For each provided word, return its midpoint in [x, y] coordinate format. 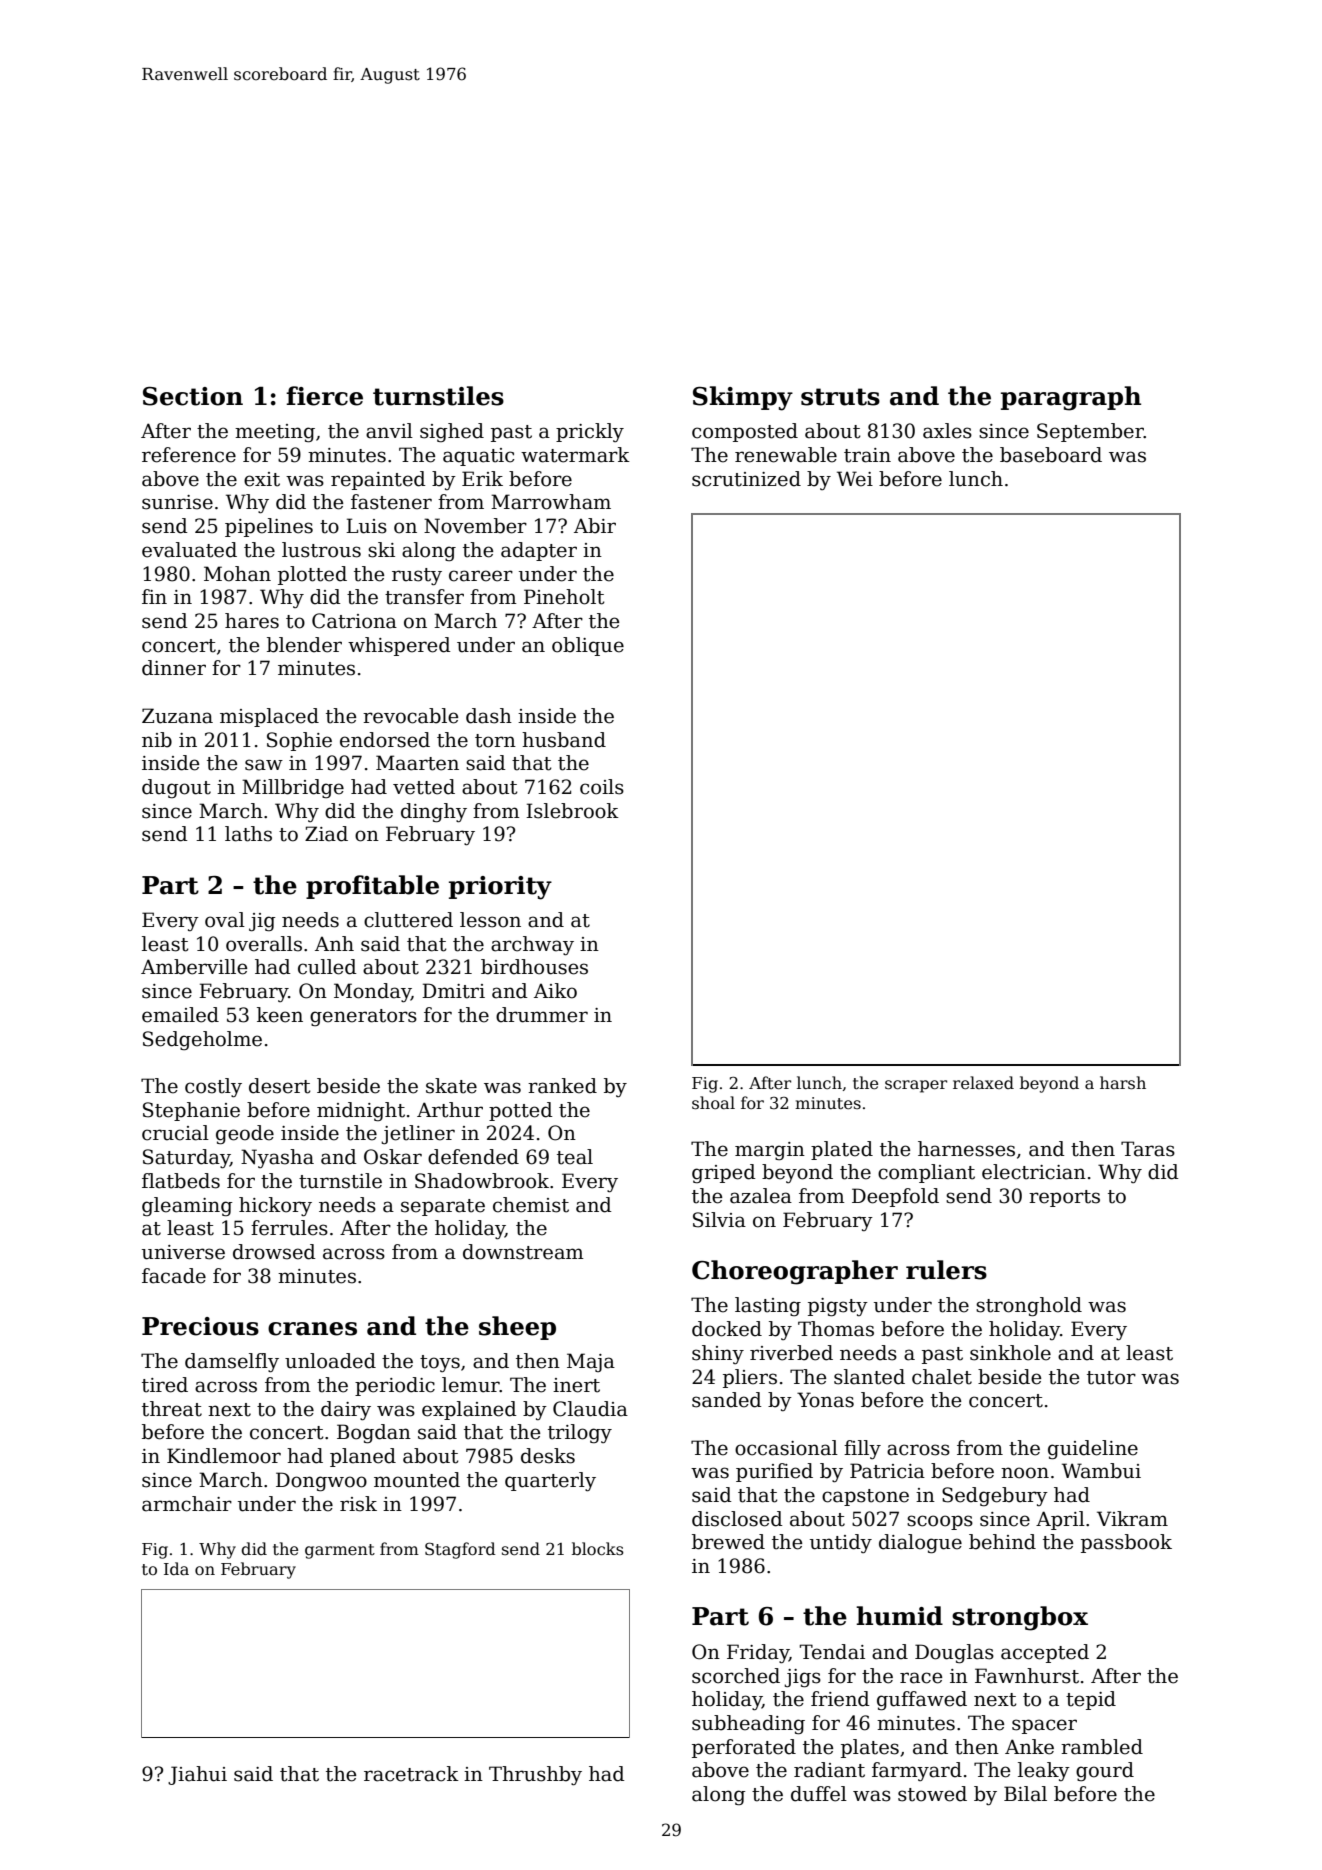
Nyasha [277, 1158]
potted [521, 1111]
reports [1064, 1198]
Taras [1148, 1149]
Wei [855, 479]
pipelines [269, 527]
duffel [819, 1794]
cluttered [408, 920]
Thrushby [535, 1776]
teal [575, 1157]
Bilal [1025, 1794]
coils [602, 787]
